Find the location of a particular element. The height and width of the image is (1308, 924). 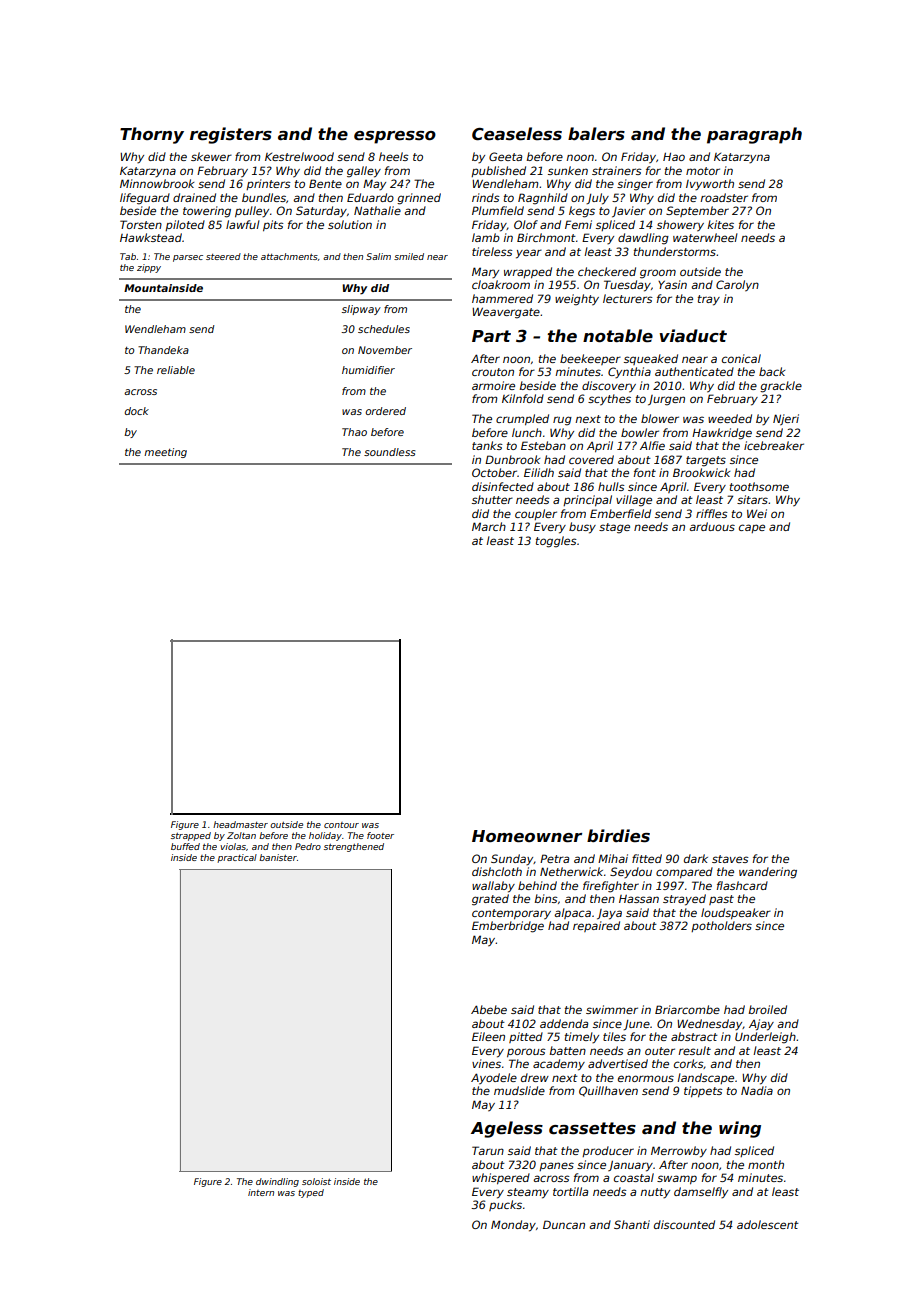

strapped is located at coordinates (191, 836).
